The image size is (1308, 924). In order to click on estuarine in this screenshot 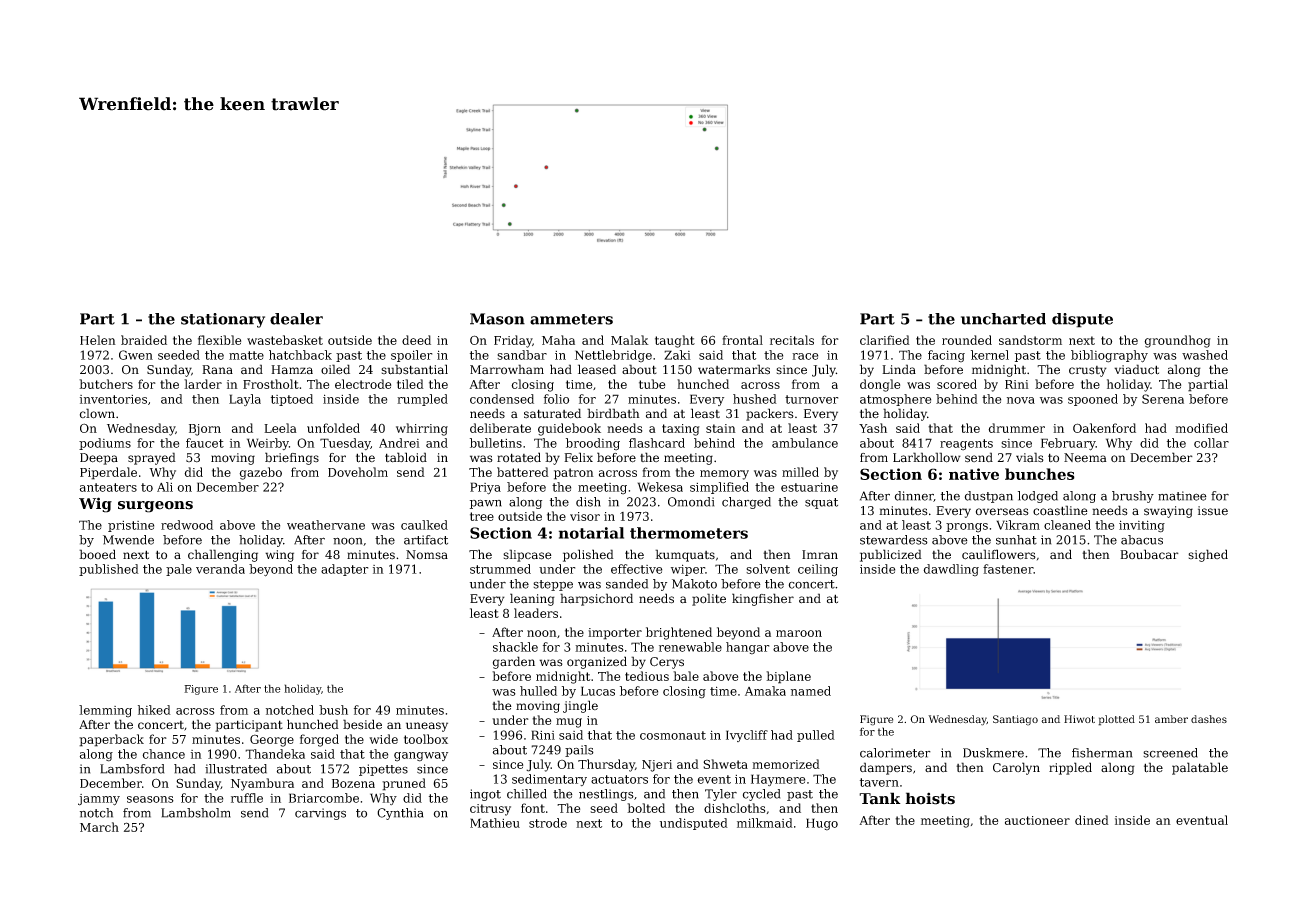, I will do `click(809, 487)`.
